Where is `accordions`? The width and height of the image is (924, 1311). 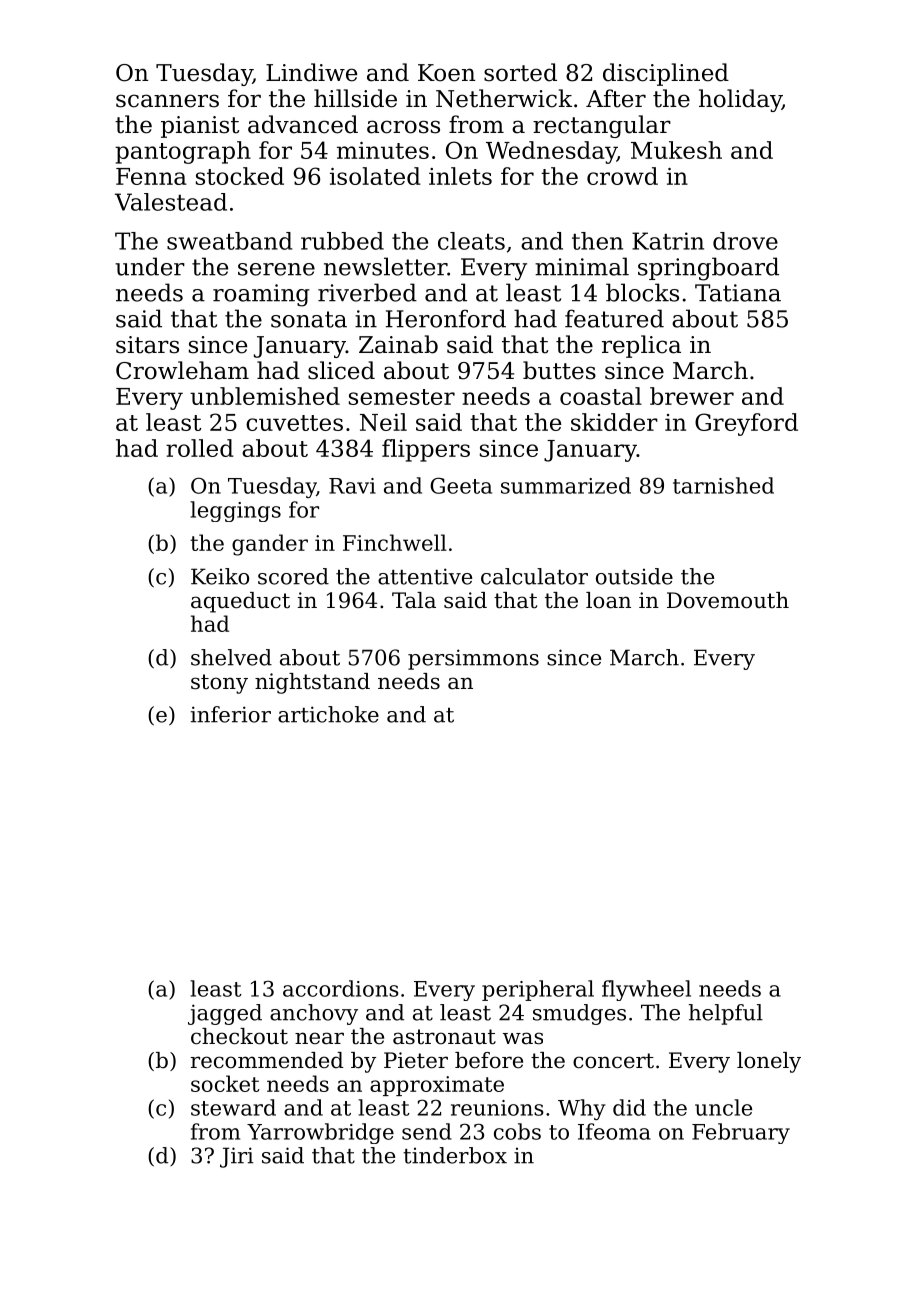 accordions is located at coordinates (341, 988).
